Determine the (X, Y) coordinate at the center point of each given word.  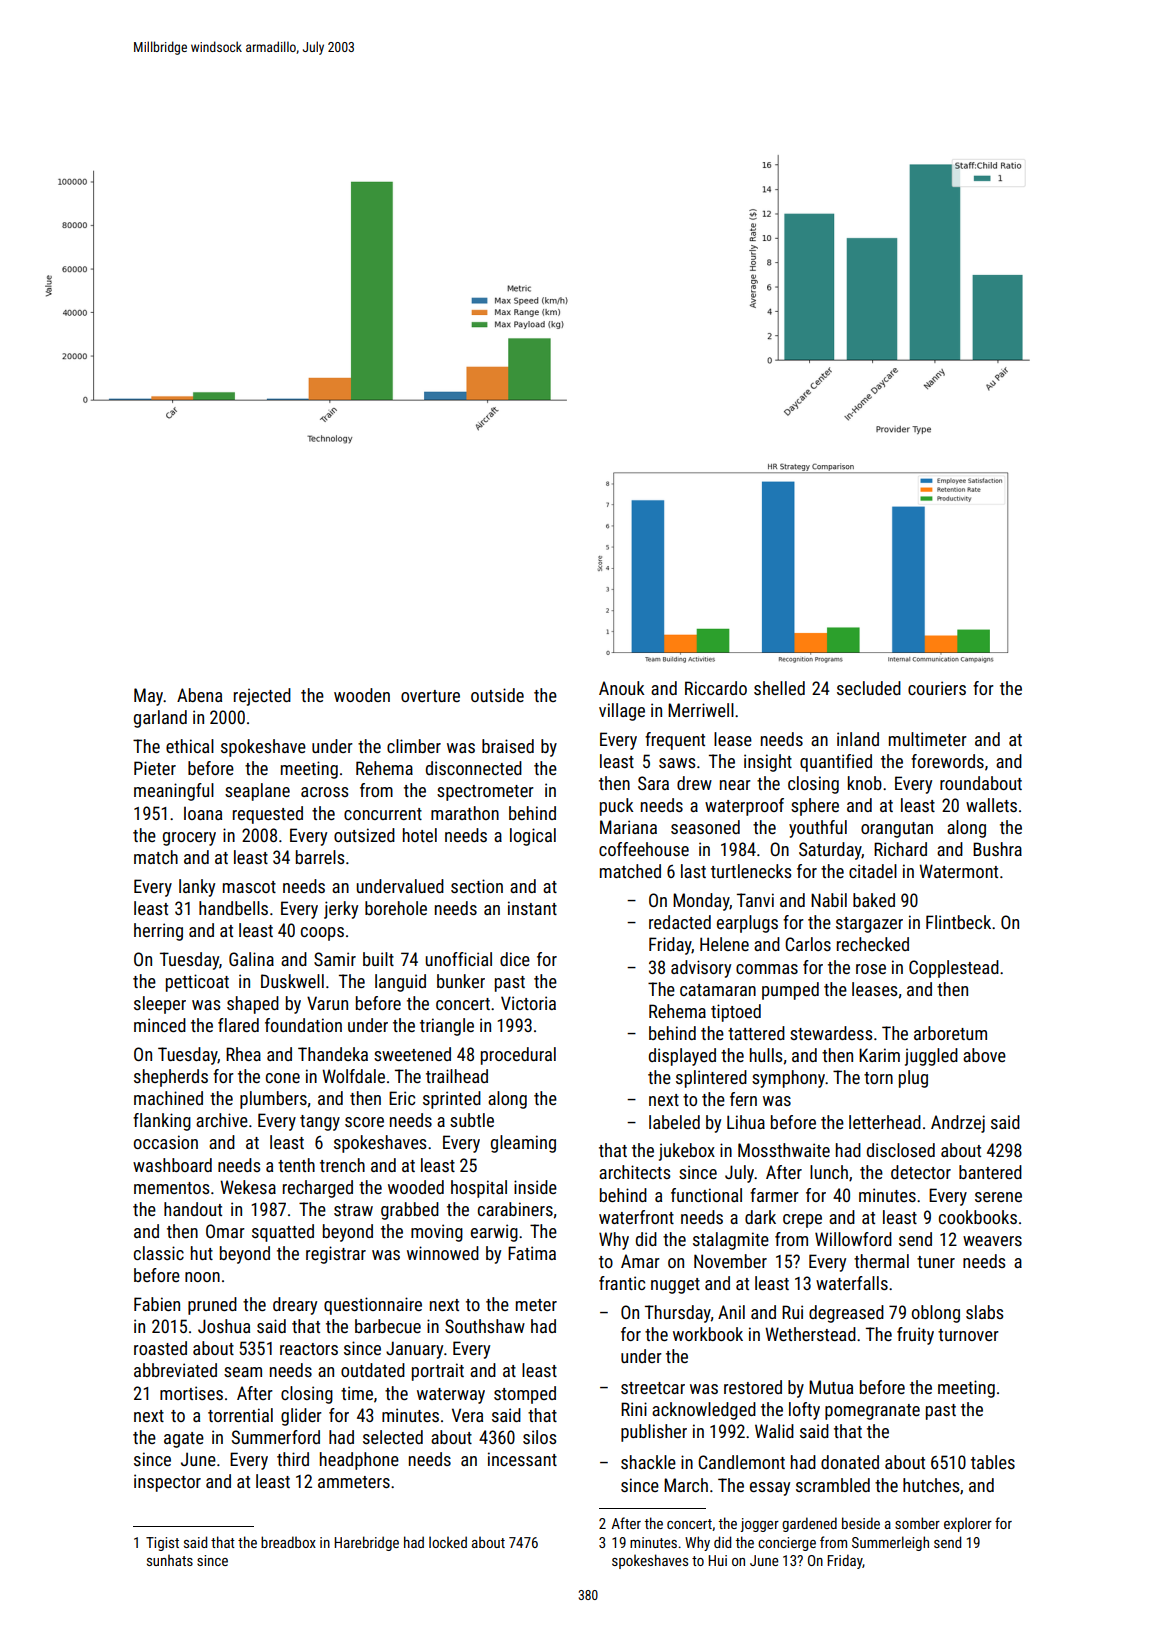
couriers (937, 688)
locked (448, 1542)
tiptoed (736, 1013)
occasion (166, 1142)
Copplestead (954, 969)
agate (184, 1440)
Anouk (622, 688)
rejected (262, 697)
